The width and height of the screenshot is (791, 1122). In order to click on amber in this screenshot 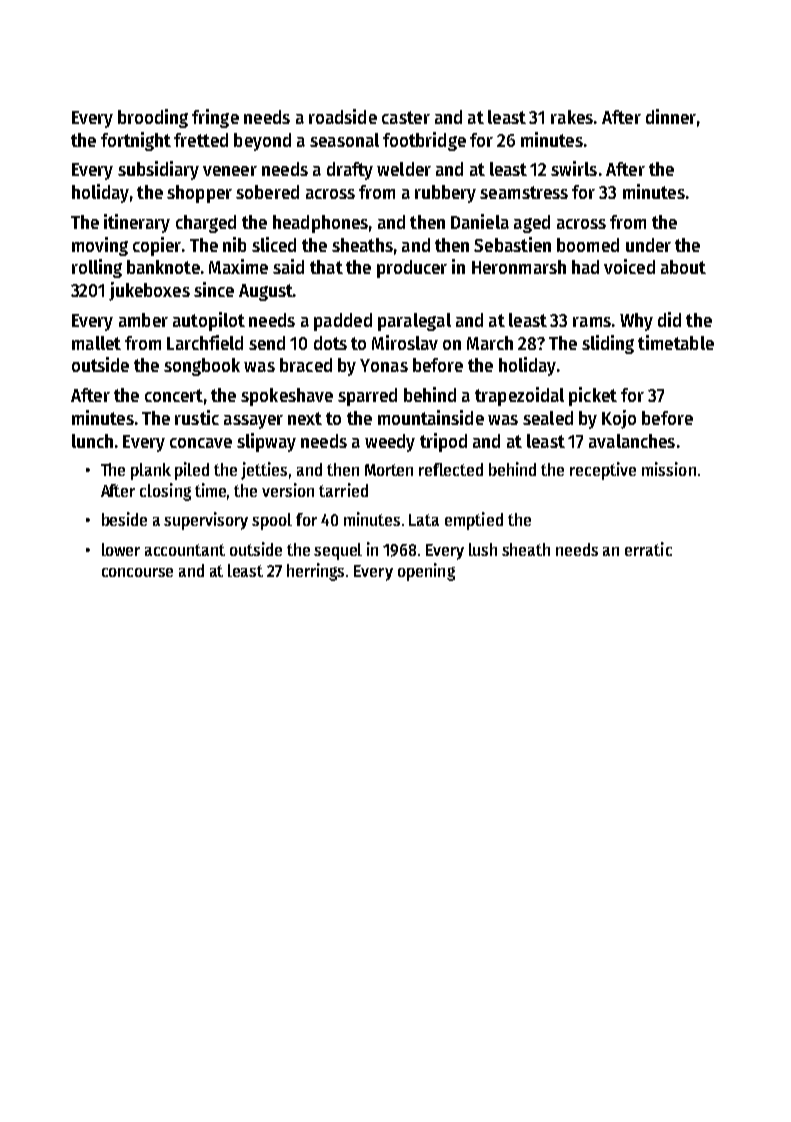, I will do `click(143, 320)`.
